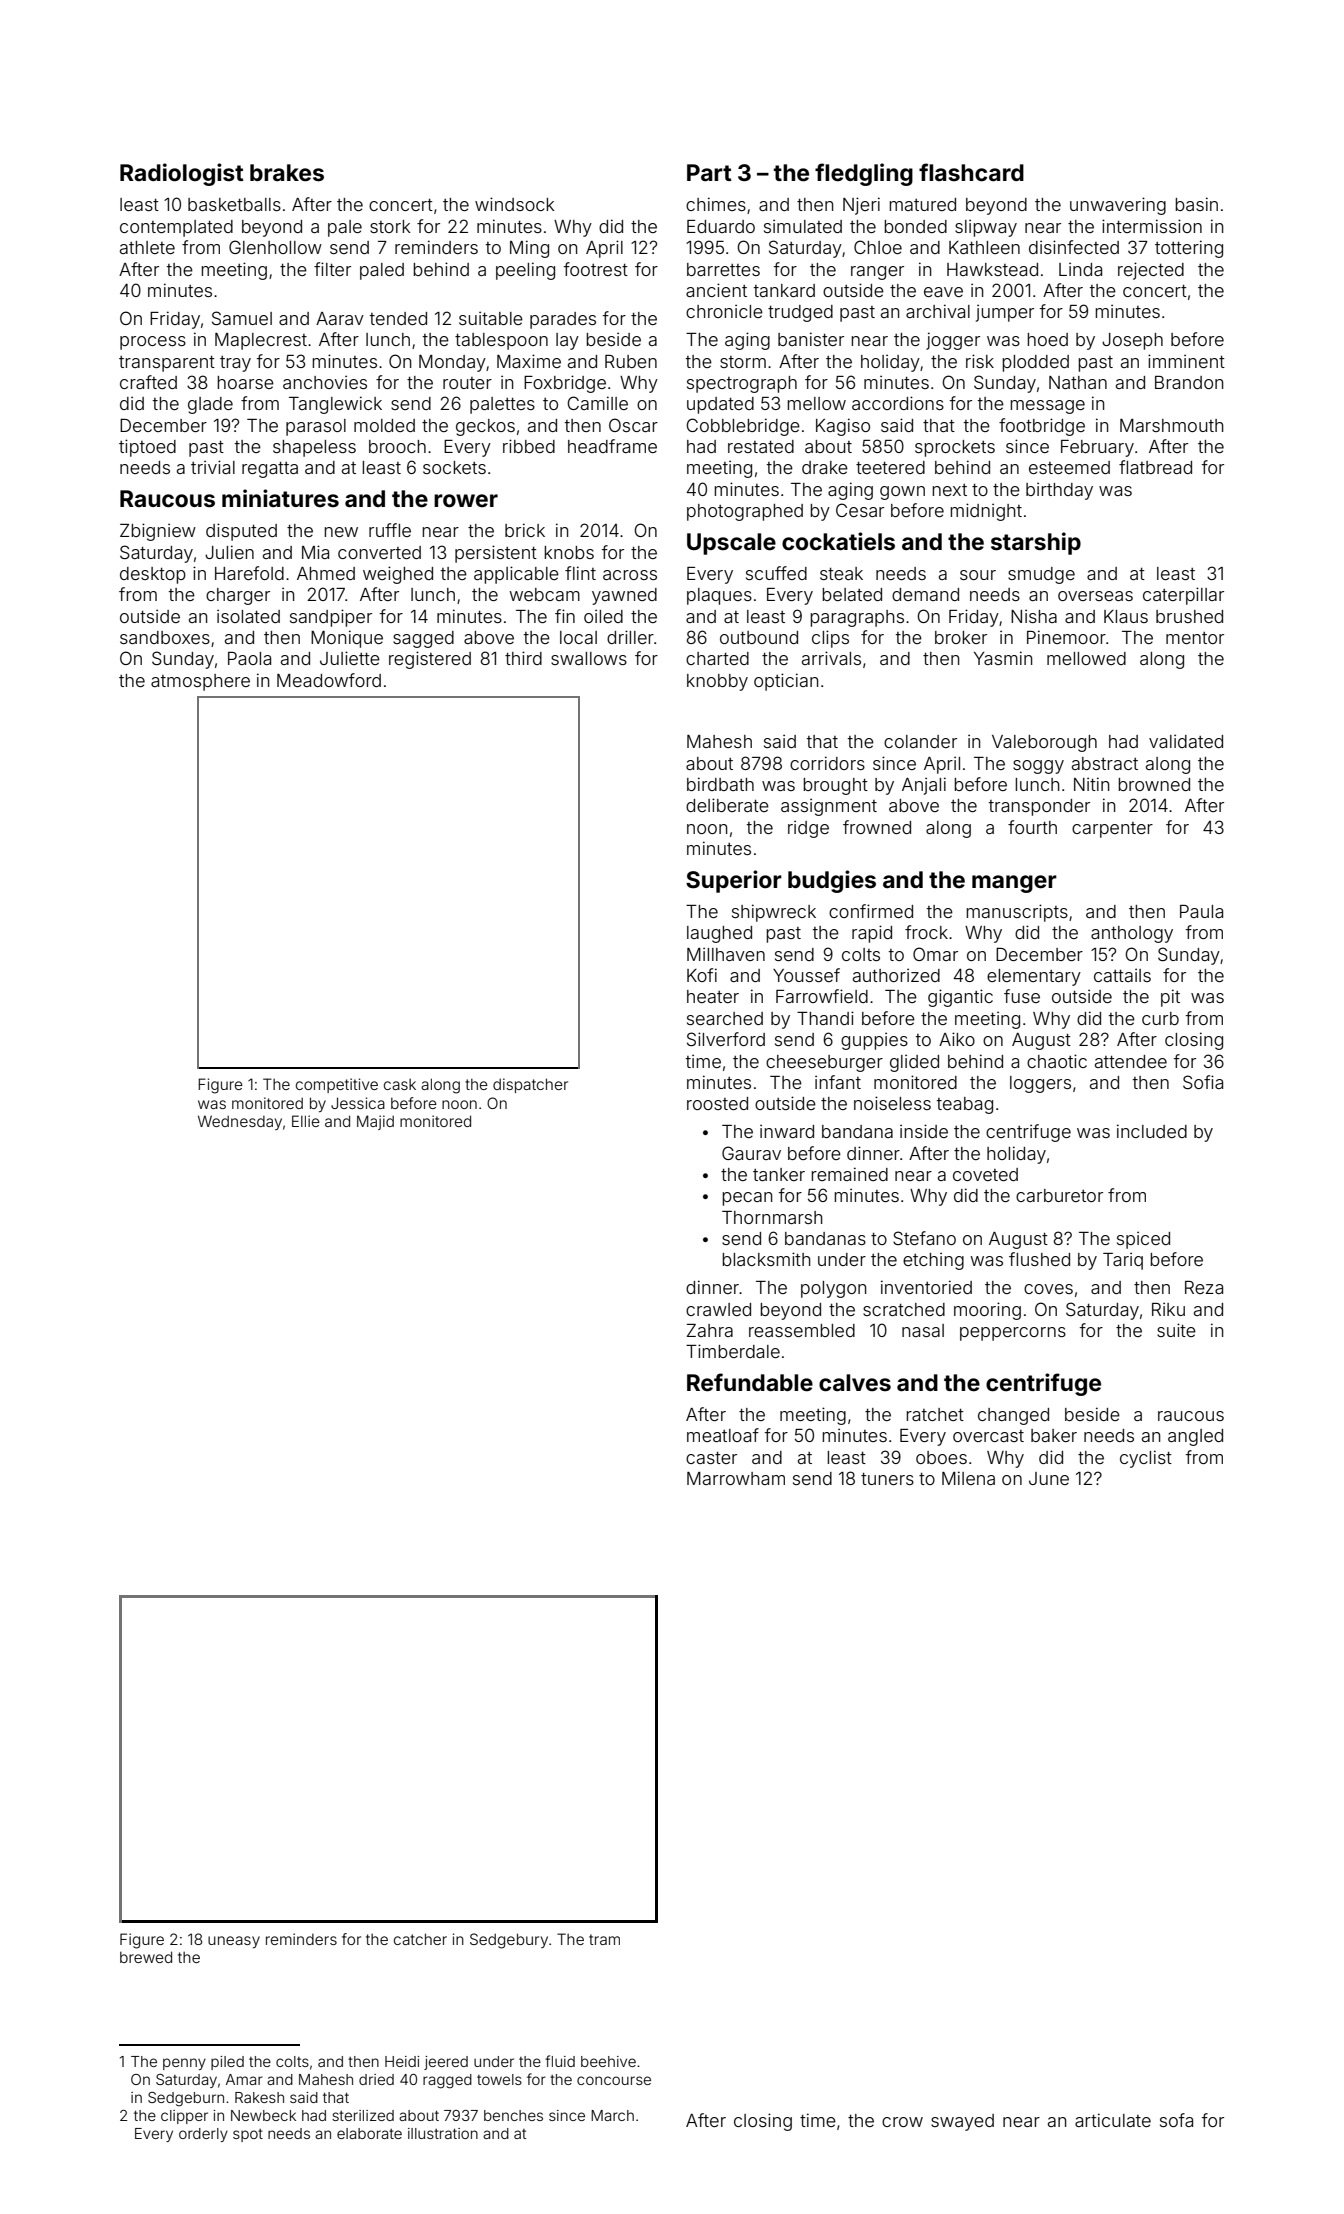  I want to click on catcher, so click(420, 1939).
